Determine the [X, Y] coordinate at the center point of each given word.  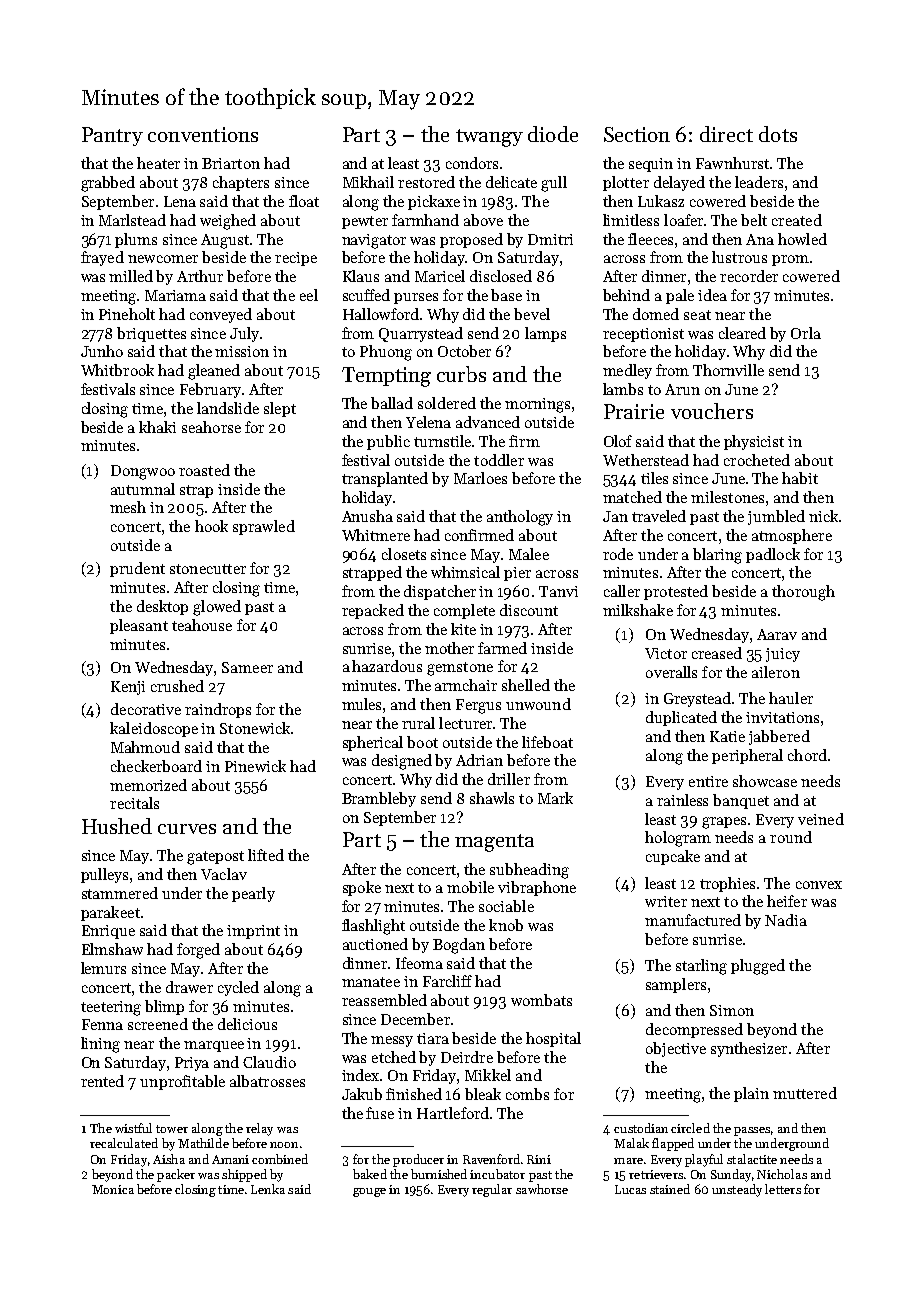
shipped [244, 1175]
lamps [545, 334]
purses [416, 298]
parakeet [110, 913]
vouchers [712, 411]
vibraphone [537, 888]
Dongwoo [143, 472]
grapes [724, 823]
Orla [806, 333]
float [304, 201]
